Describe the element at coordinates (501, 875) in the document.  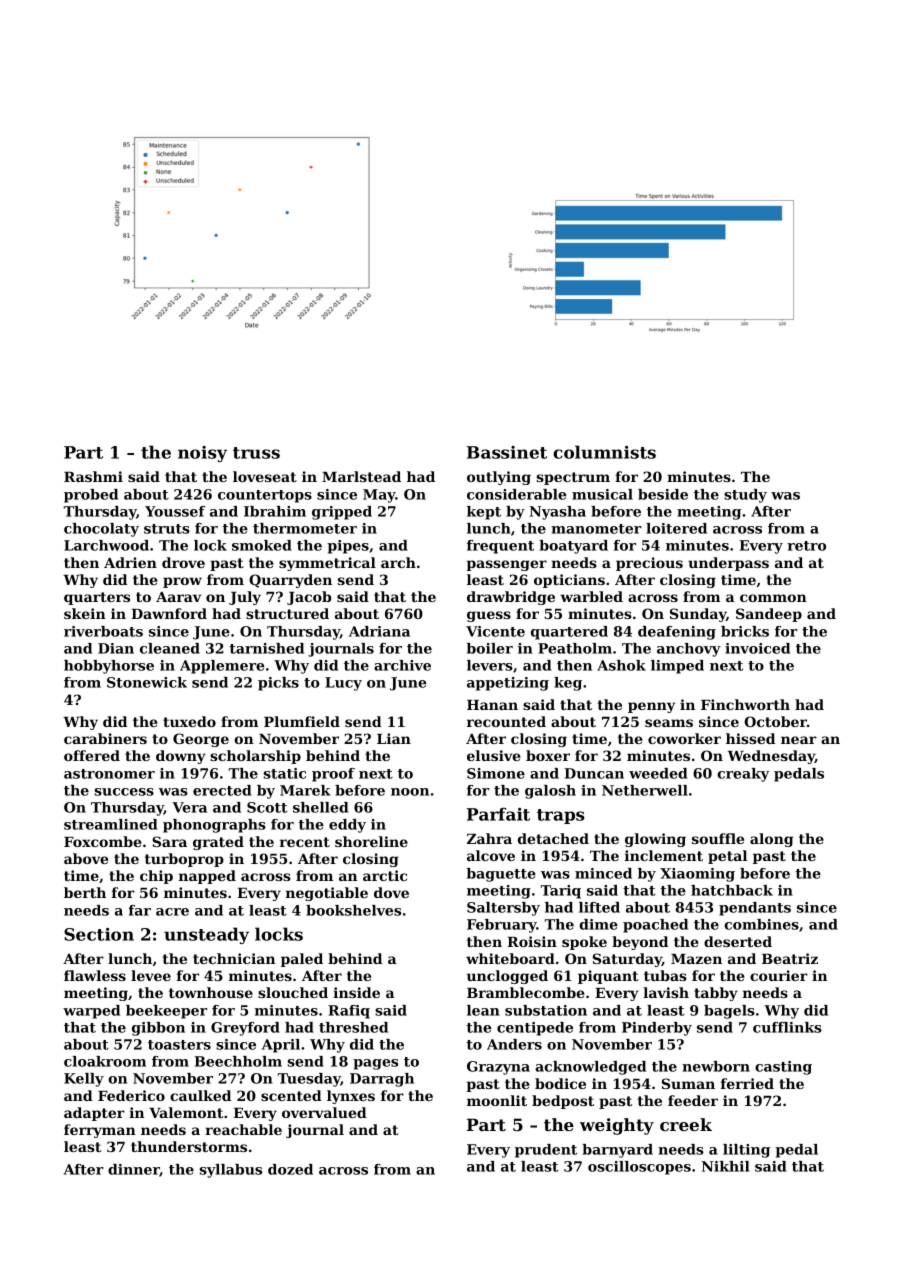
I see `baguette` at that location.
